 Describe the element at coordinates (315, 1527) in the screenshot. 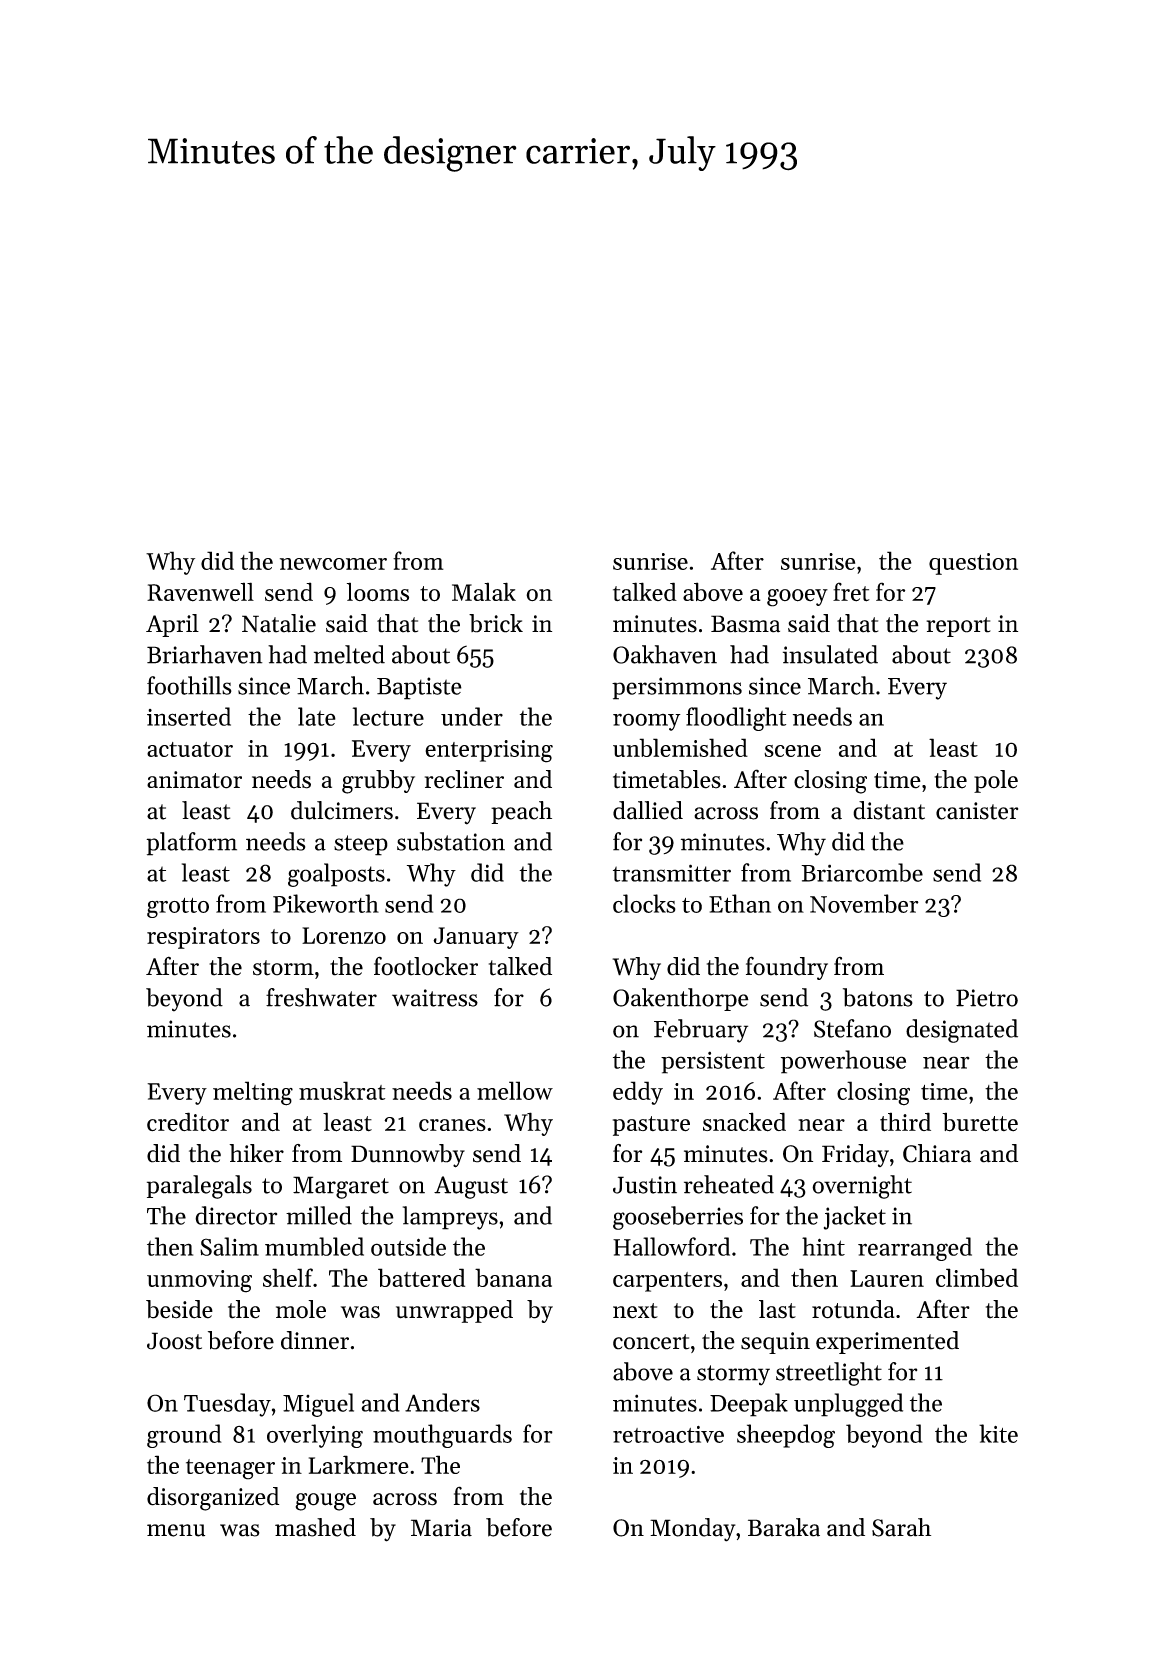

I see `mashed` at that location.
